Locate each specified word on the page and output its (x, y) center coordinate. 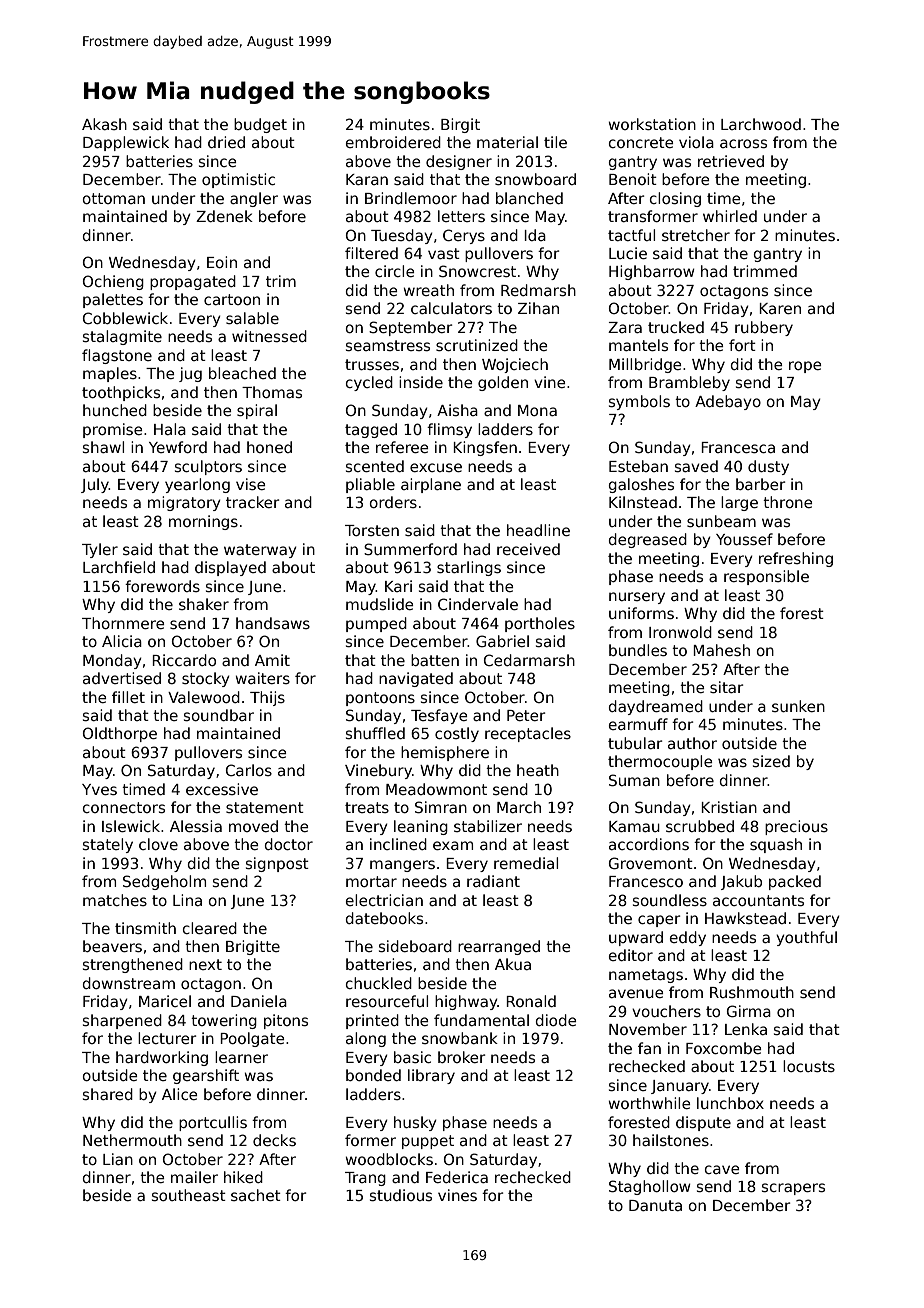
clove (158, 844)
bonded (373, 1075)
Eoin (222, 262)
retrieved (731, 161)
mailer (194, 1177)
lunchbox (730, 1103)
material (507, 142)
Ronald (531, 1001)
